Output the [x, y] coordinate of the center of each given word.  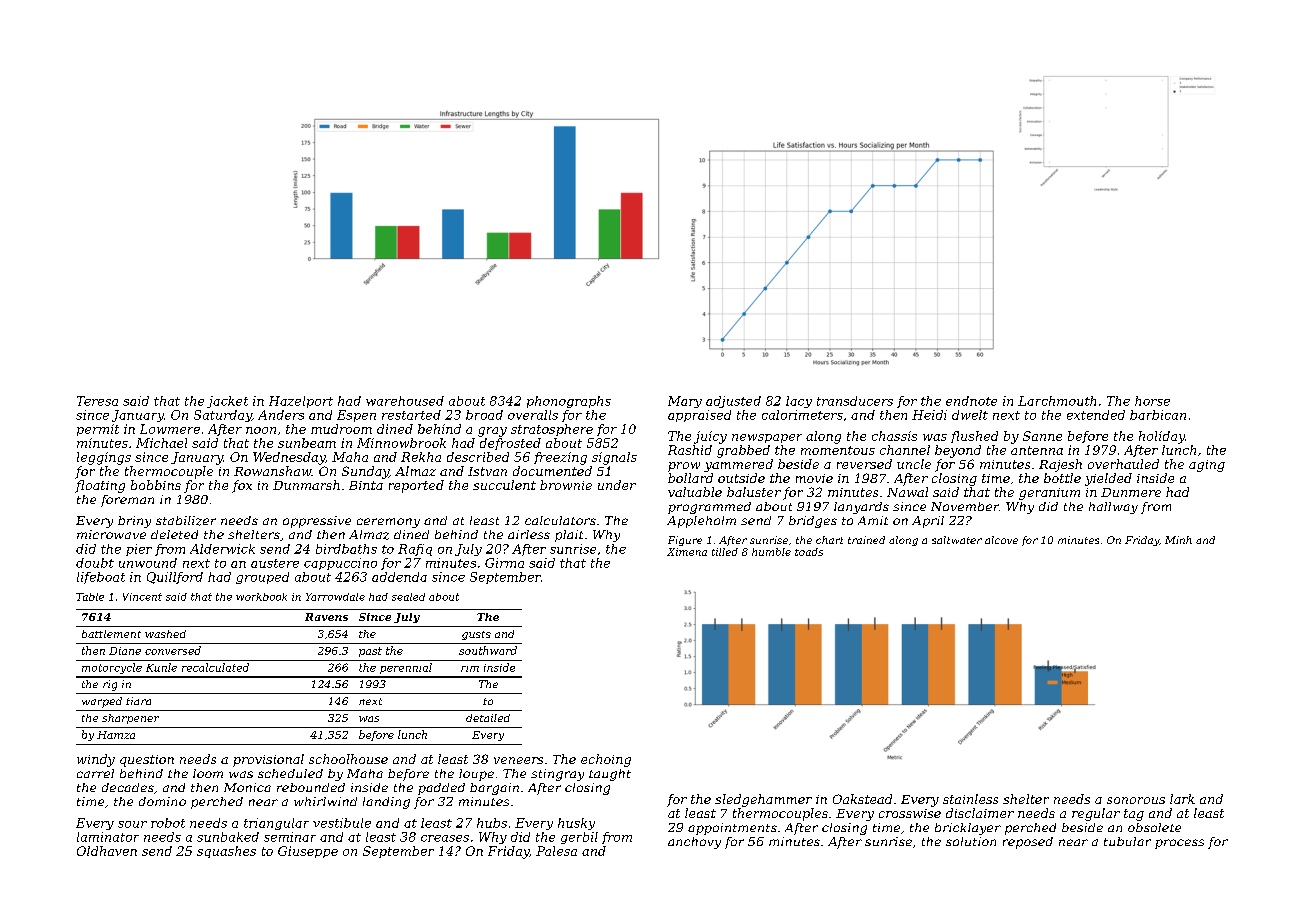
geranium [1049, 494]
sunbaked [228, 837]
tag [1134, 815]
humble [771, 552]
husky [576, 824]
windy [96, 760]
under [617, 485]
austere [275, 563]
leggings [104, 458]
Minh [1178, 540]
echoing [606, 760]
